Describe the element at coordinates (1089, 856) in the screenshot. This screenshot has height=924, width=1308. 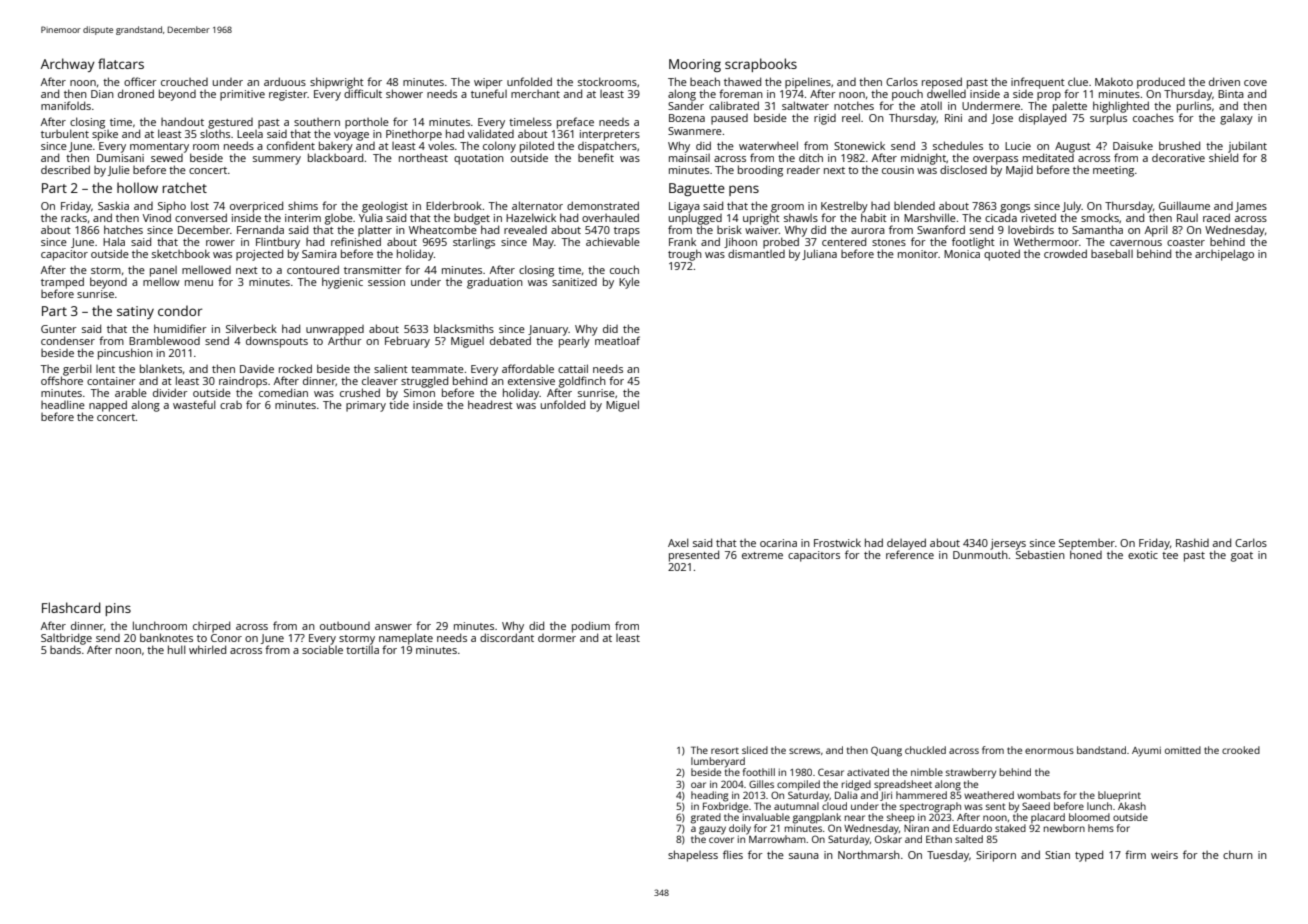
I see `typed` at that location.
